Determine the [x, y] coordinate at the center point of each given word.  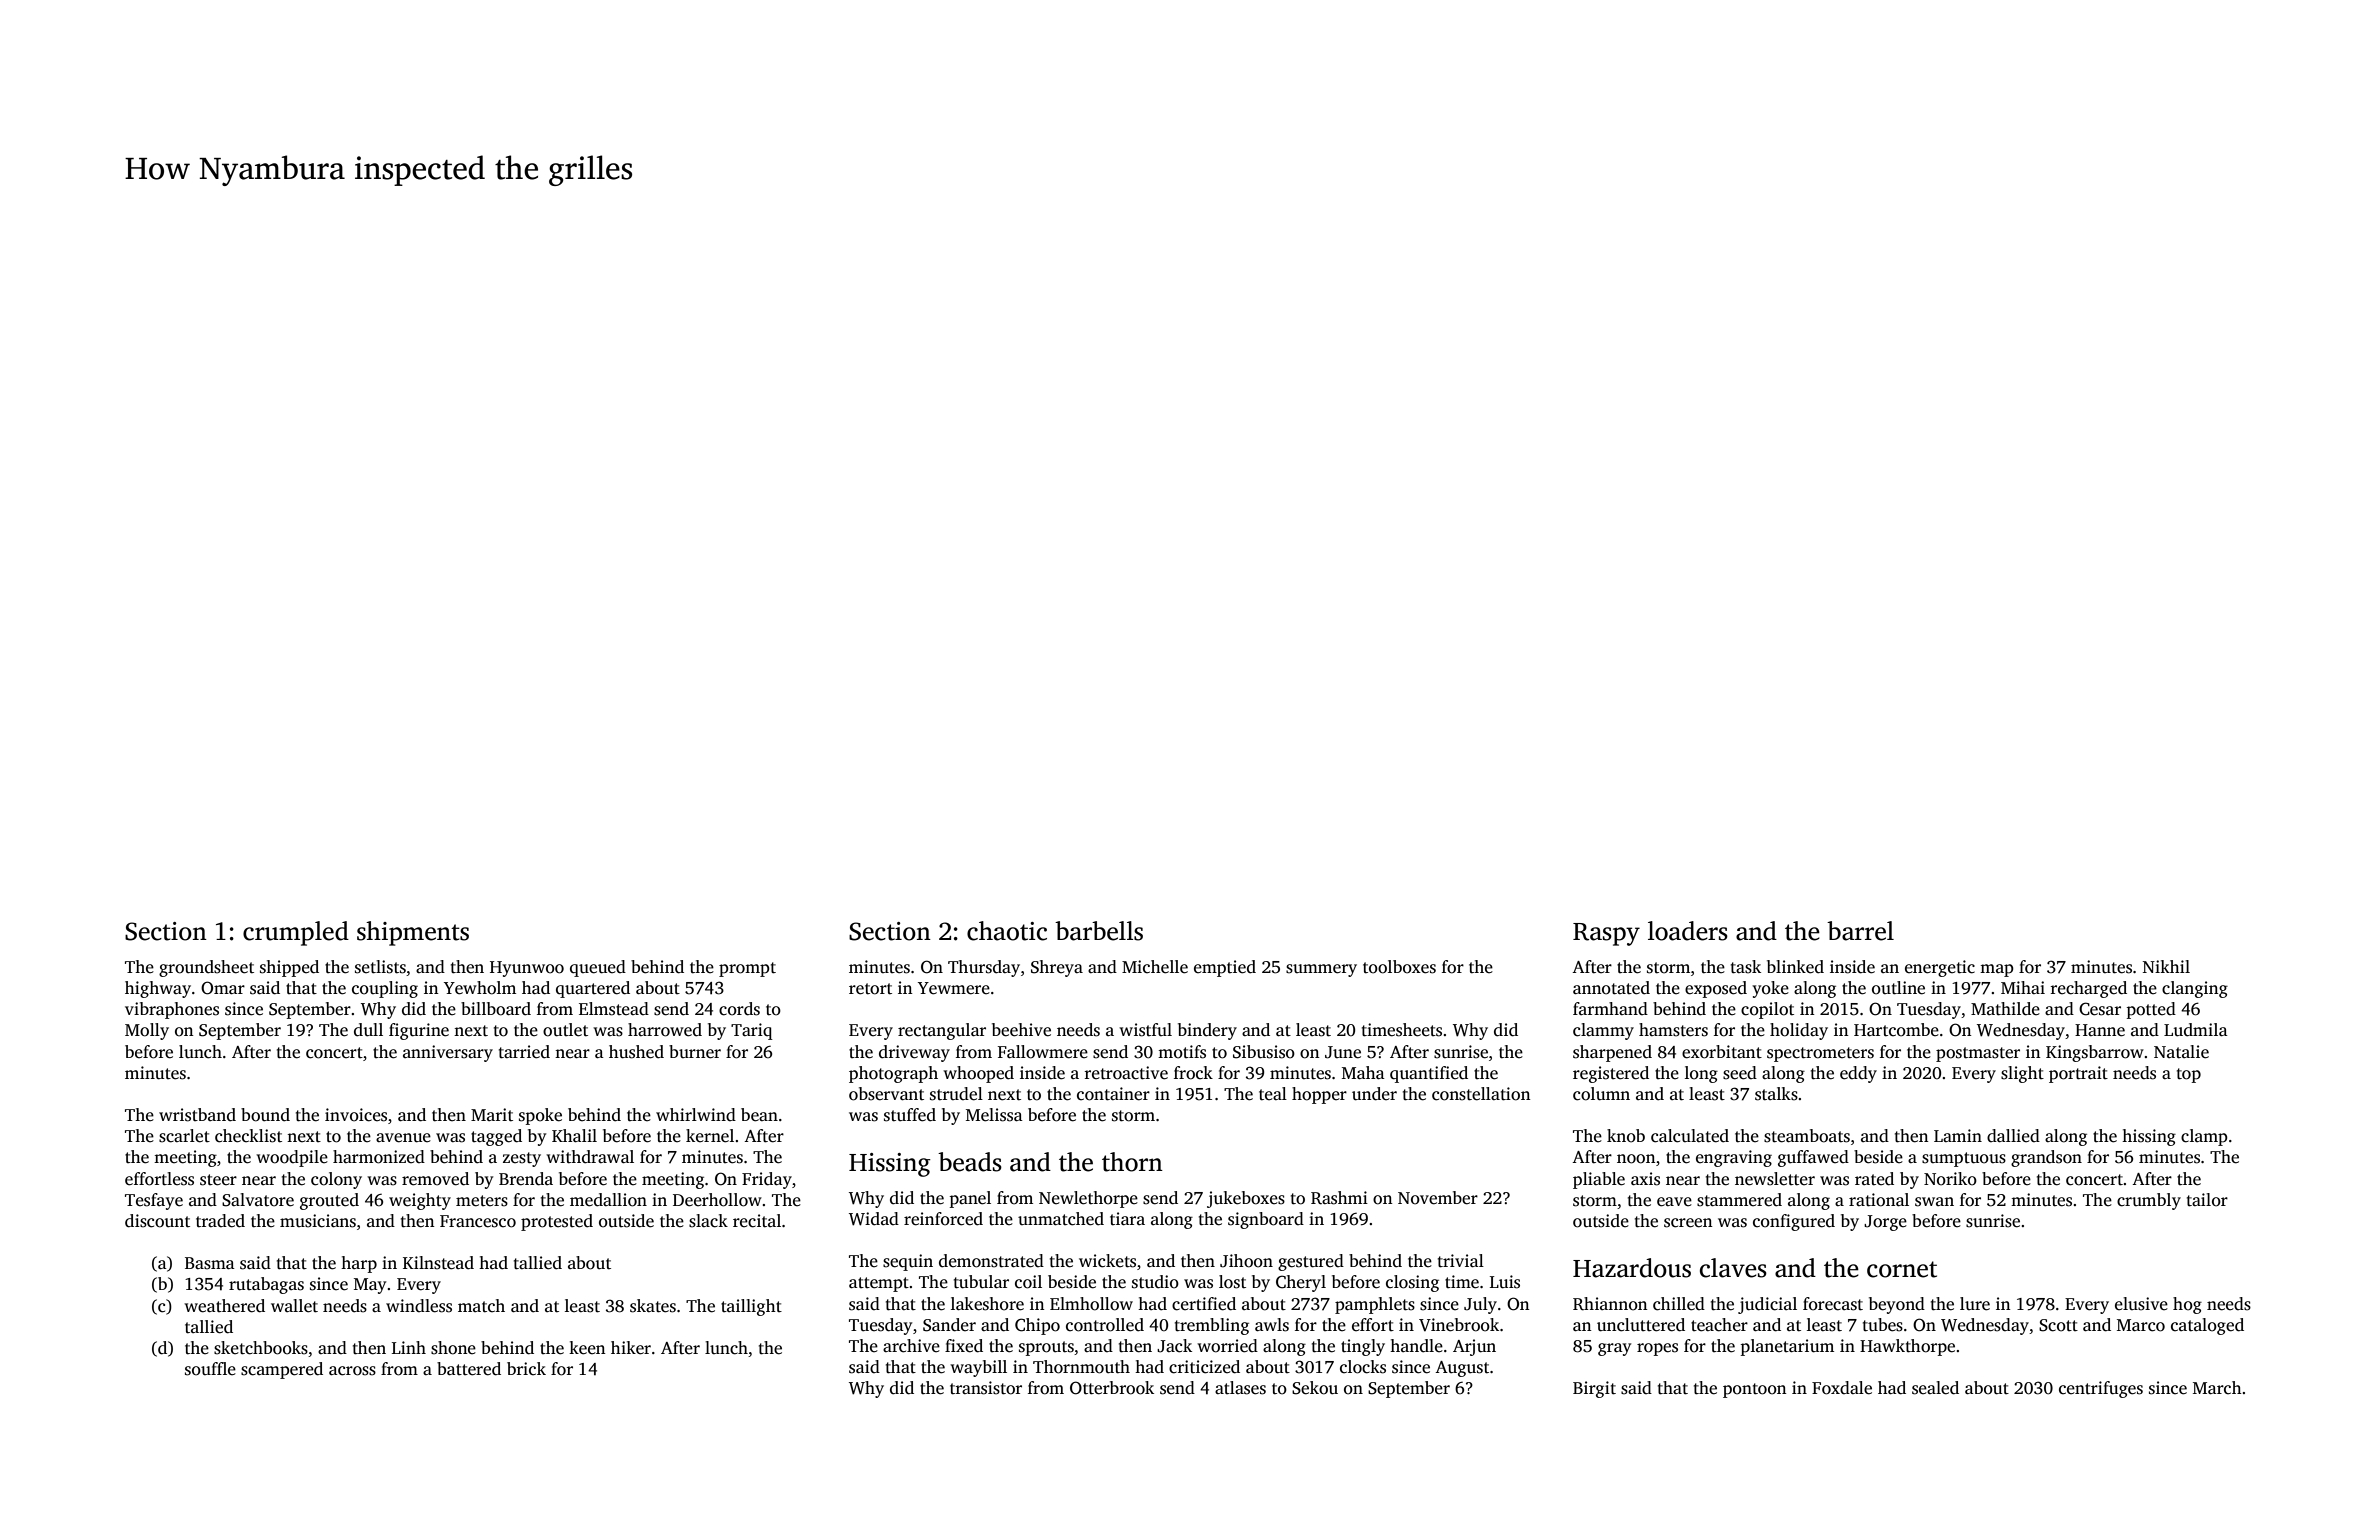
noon [1636, 1159]
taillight [751, 1307]
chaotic [1007, 931]
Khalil [574, 1135]
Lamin [1958, 1135]
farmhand [1610, 1008]
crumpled [296, 933]
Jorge [1885, 1223]
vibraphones [172, 1010]
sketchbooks [261, 1348]
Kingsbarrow [2095, 1053]
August [1462, 1369]
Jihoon [1246, 1261]
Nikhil [2166, 966]
